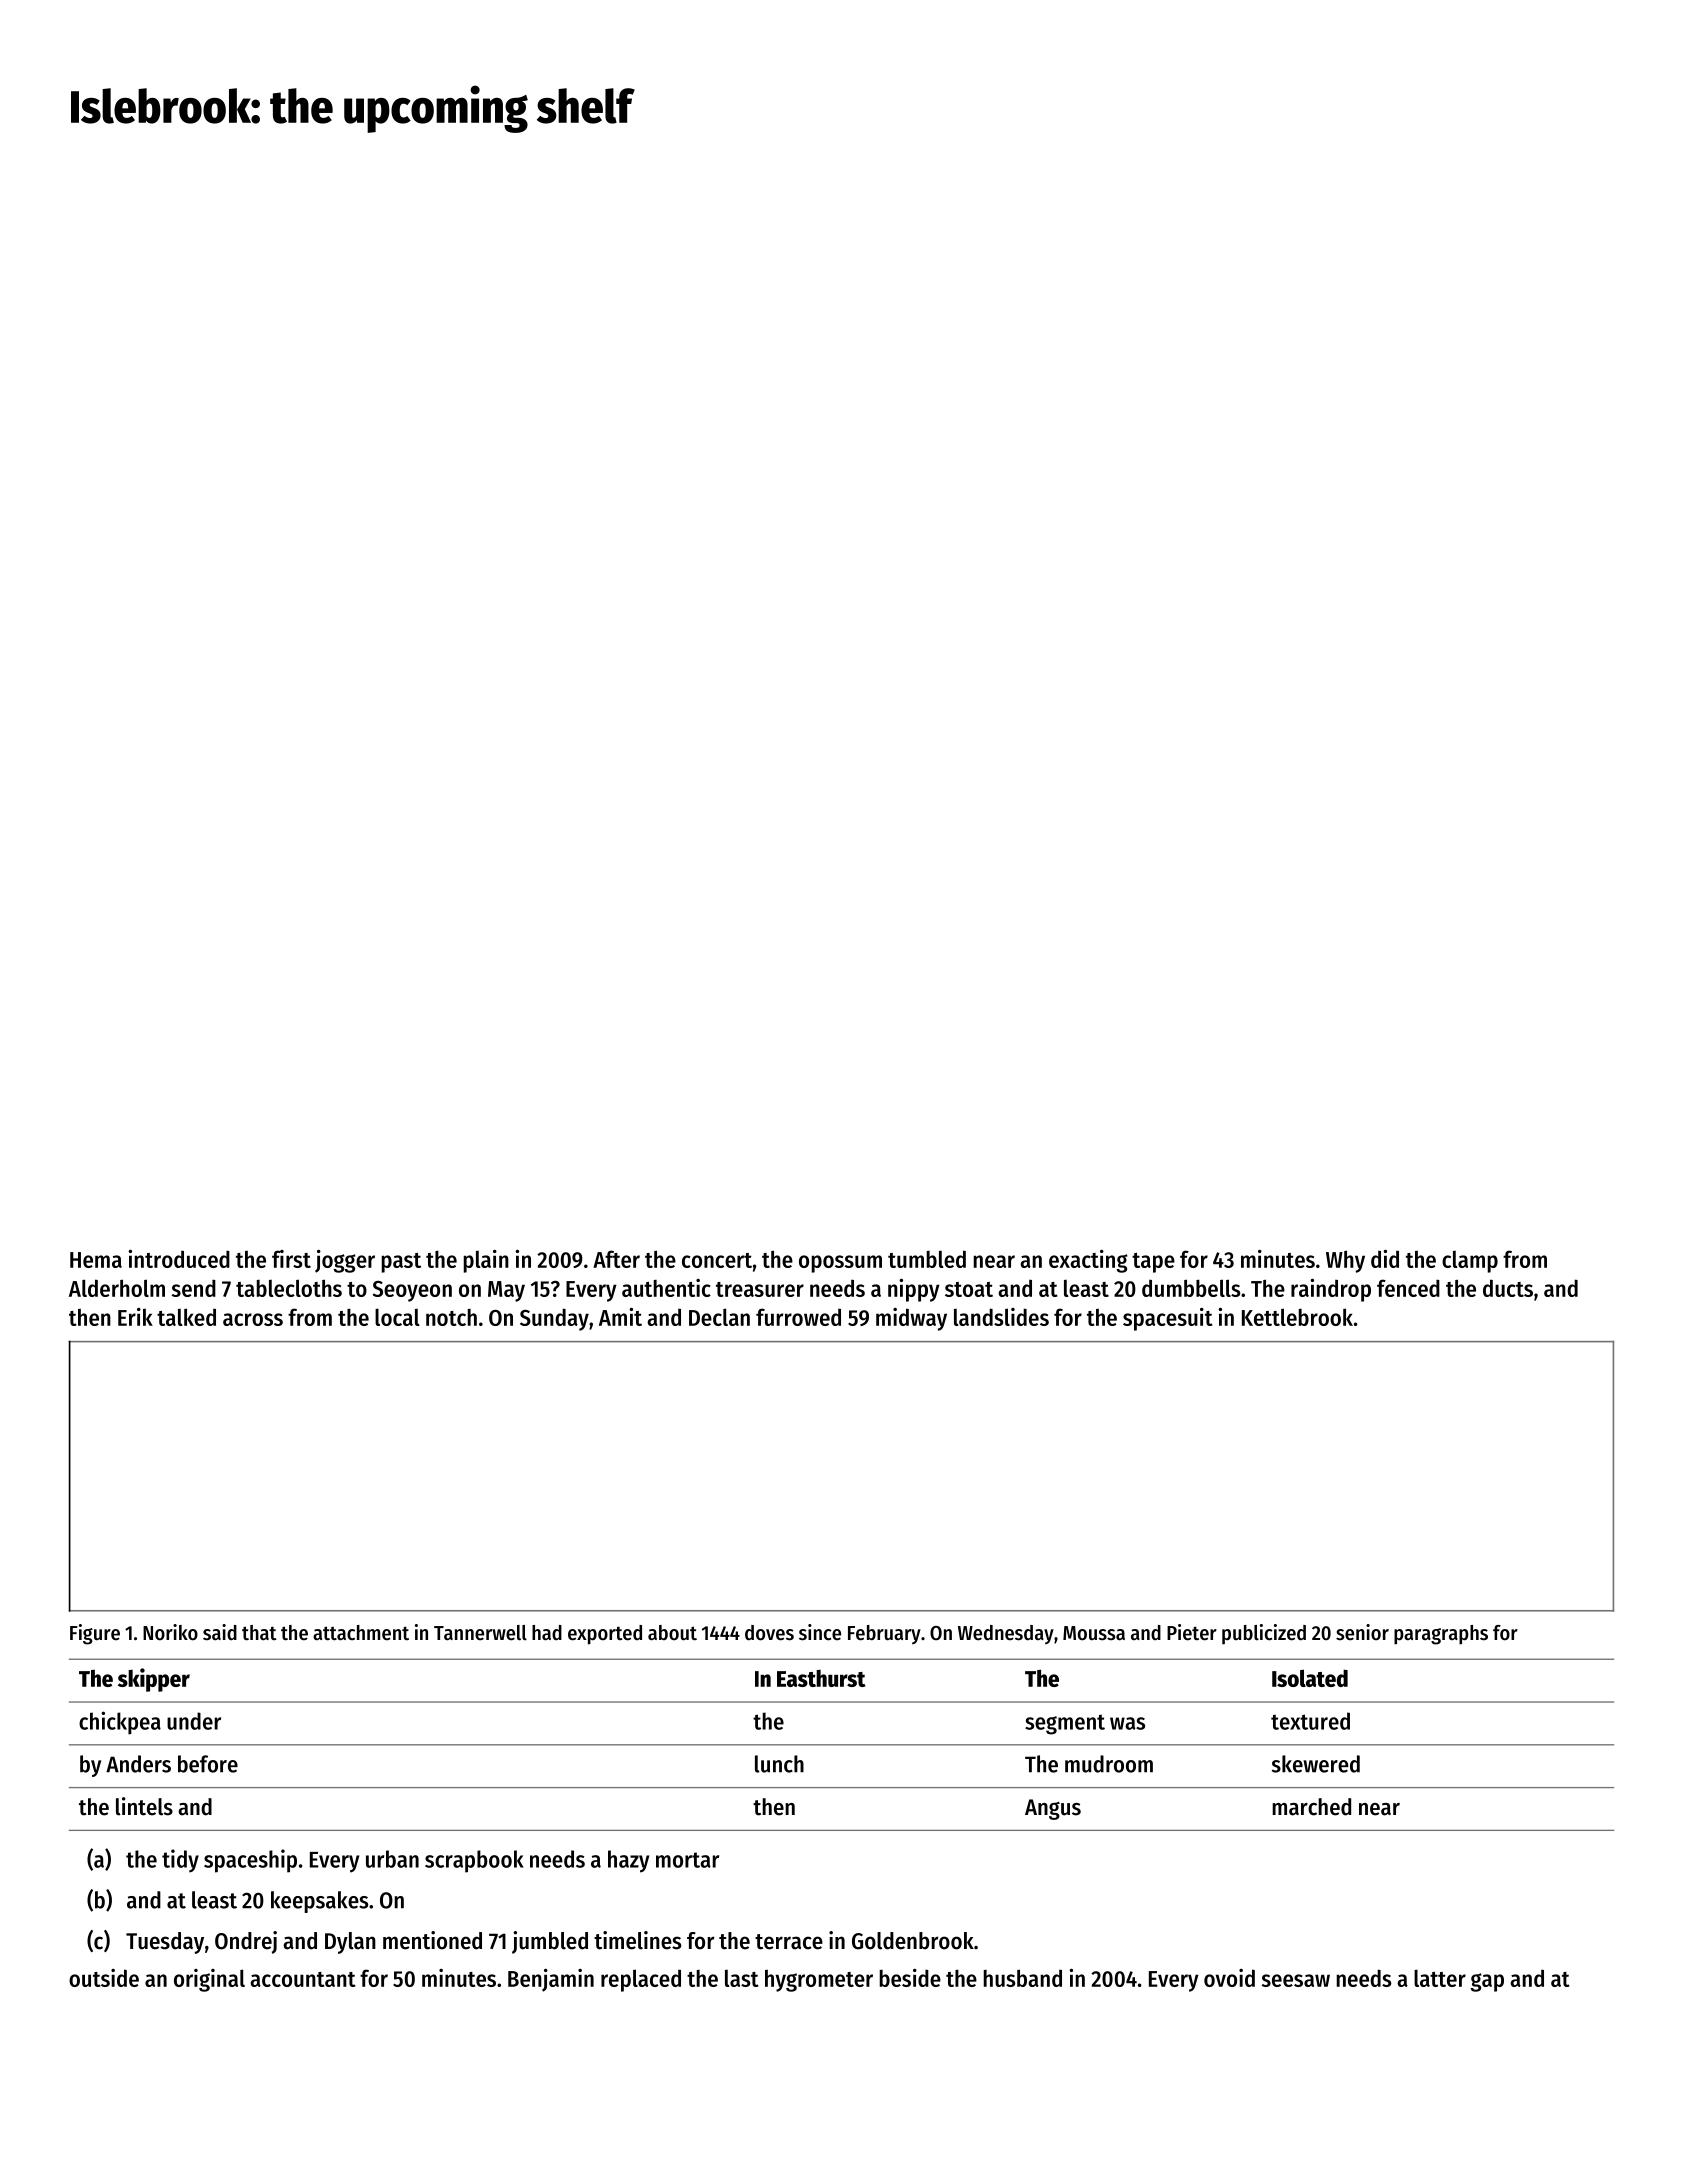 This document has width=1683, height=2178. Describe the element at coordinates (1385, 1259) in the document. I see `did` at that location.
